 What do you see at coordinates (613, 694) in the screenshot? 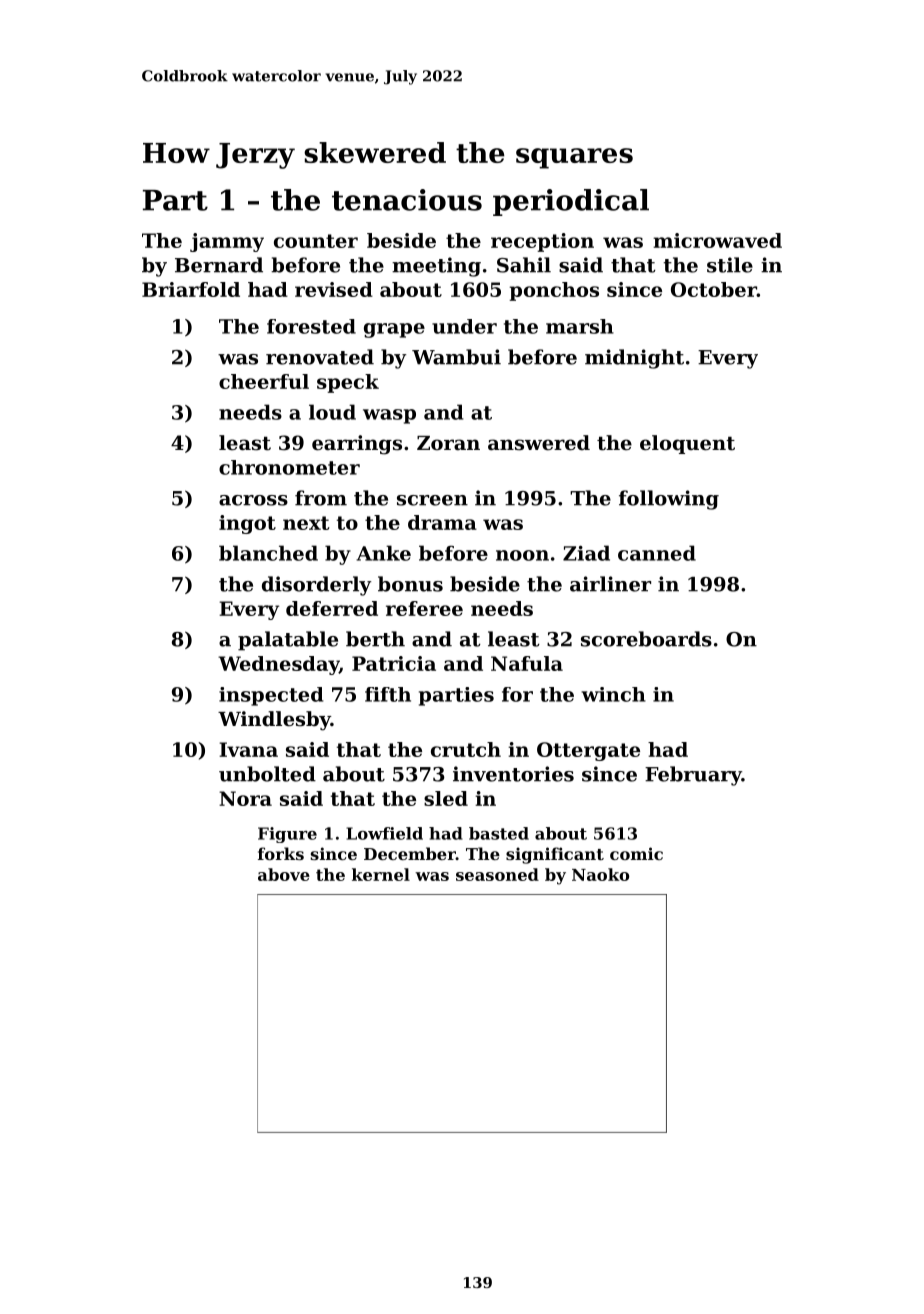
I see `winch` at bounding box center [613, 694].
